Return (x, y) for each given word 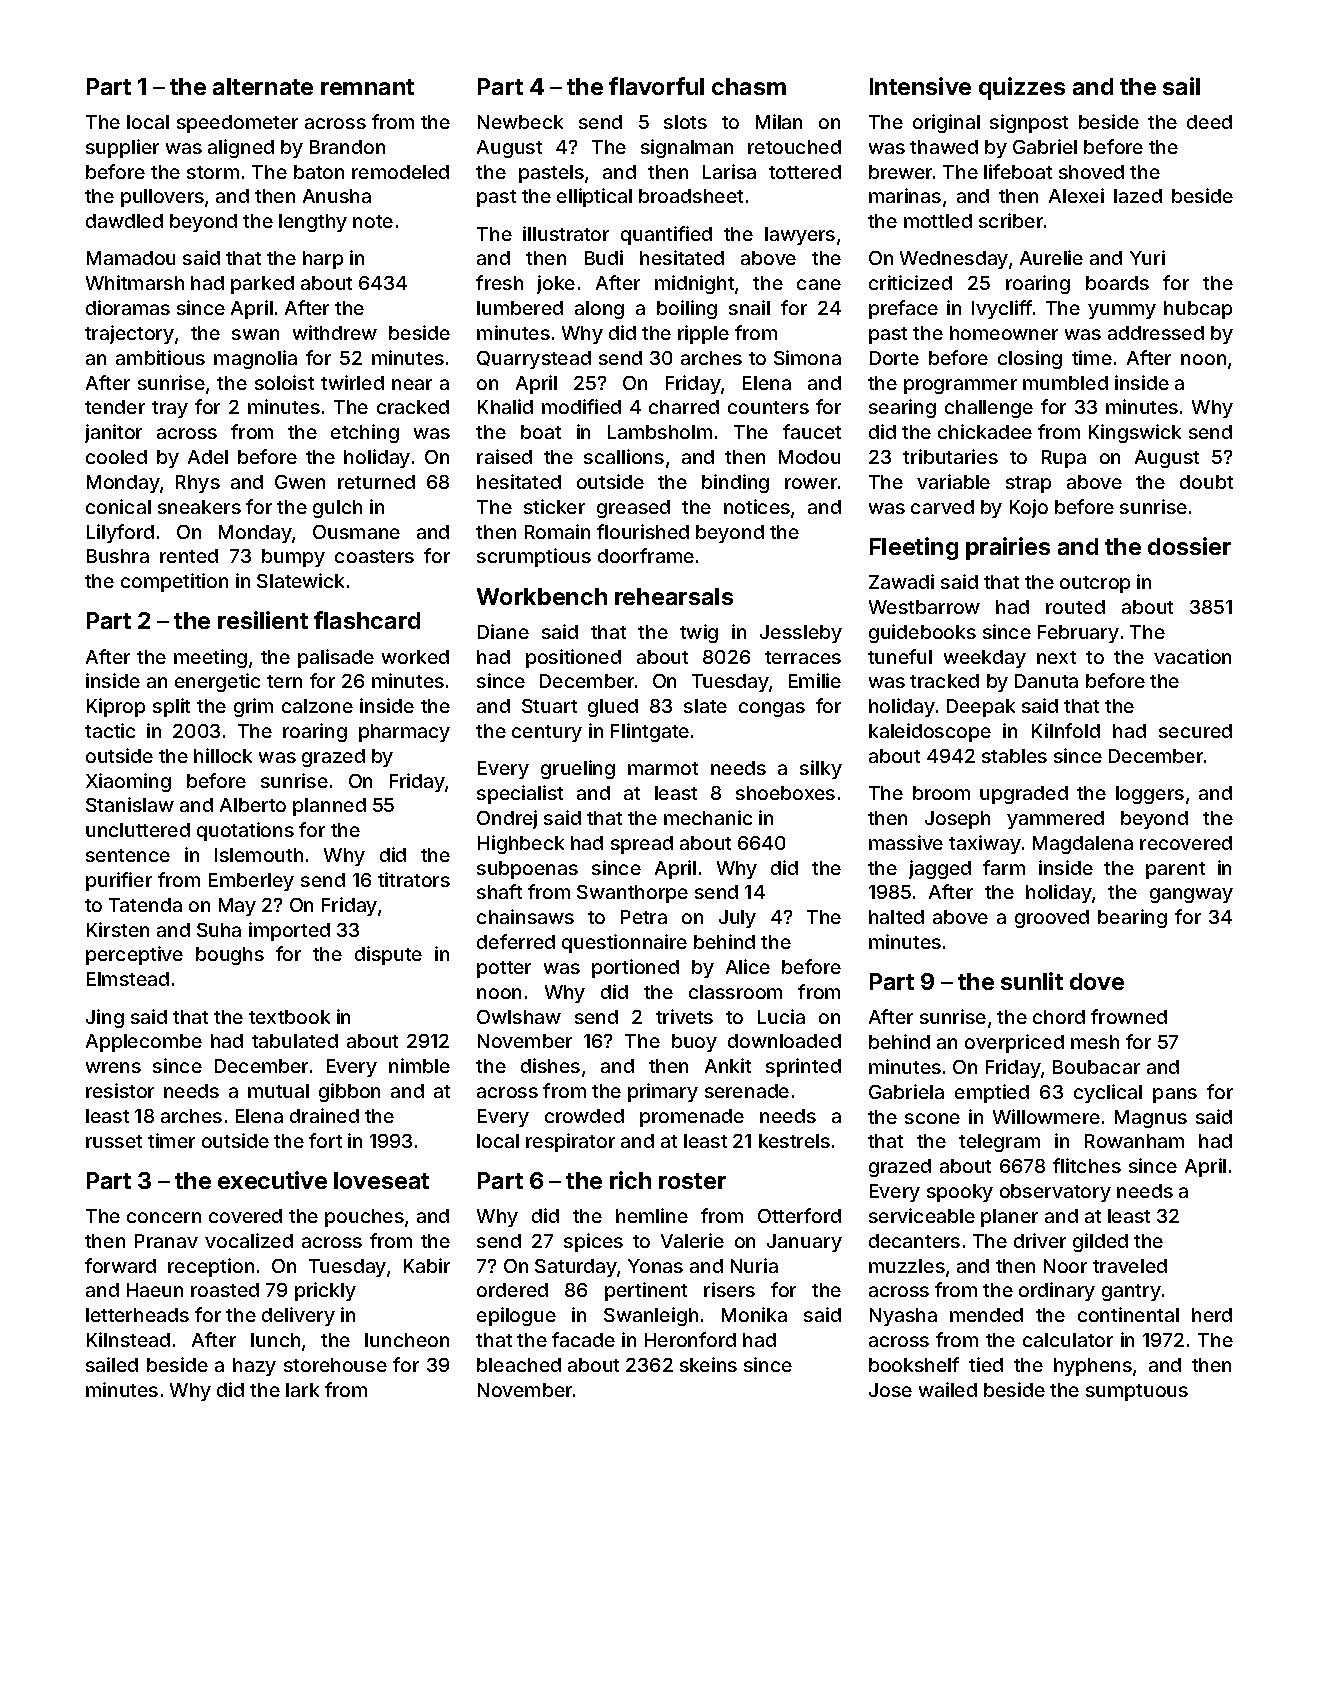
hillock (223, 755)
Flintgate (650, 732)
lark (302, 1390)
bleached (519, 1365)
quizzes (1022, 88)
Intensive (920, 86)
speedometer (237, 124)
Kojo (1029, 508)
